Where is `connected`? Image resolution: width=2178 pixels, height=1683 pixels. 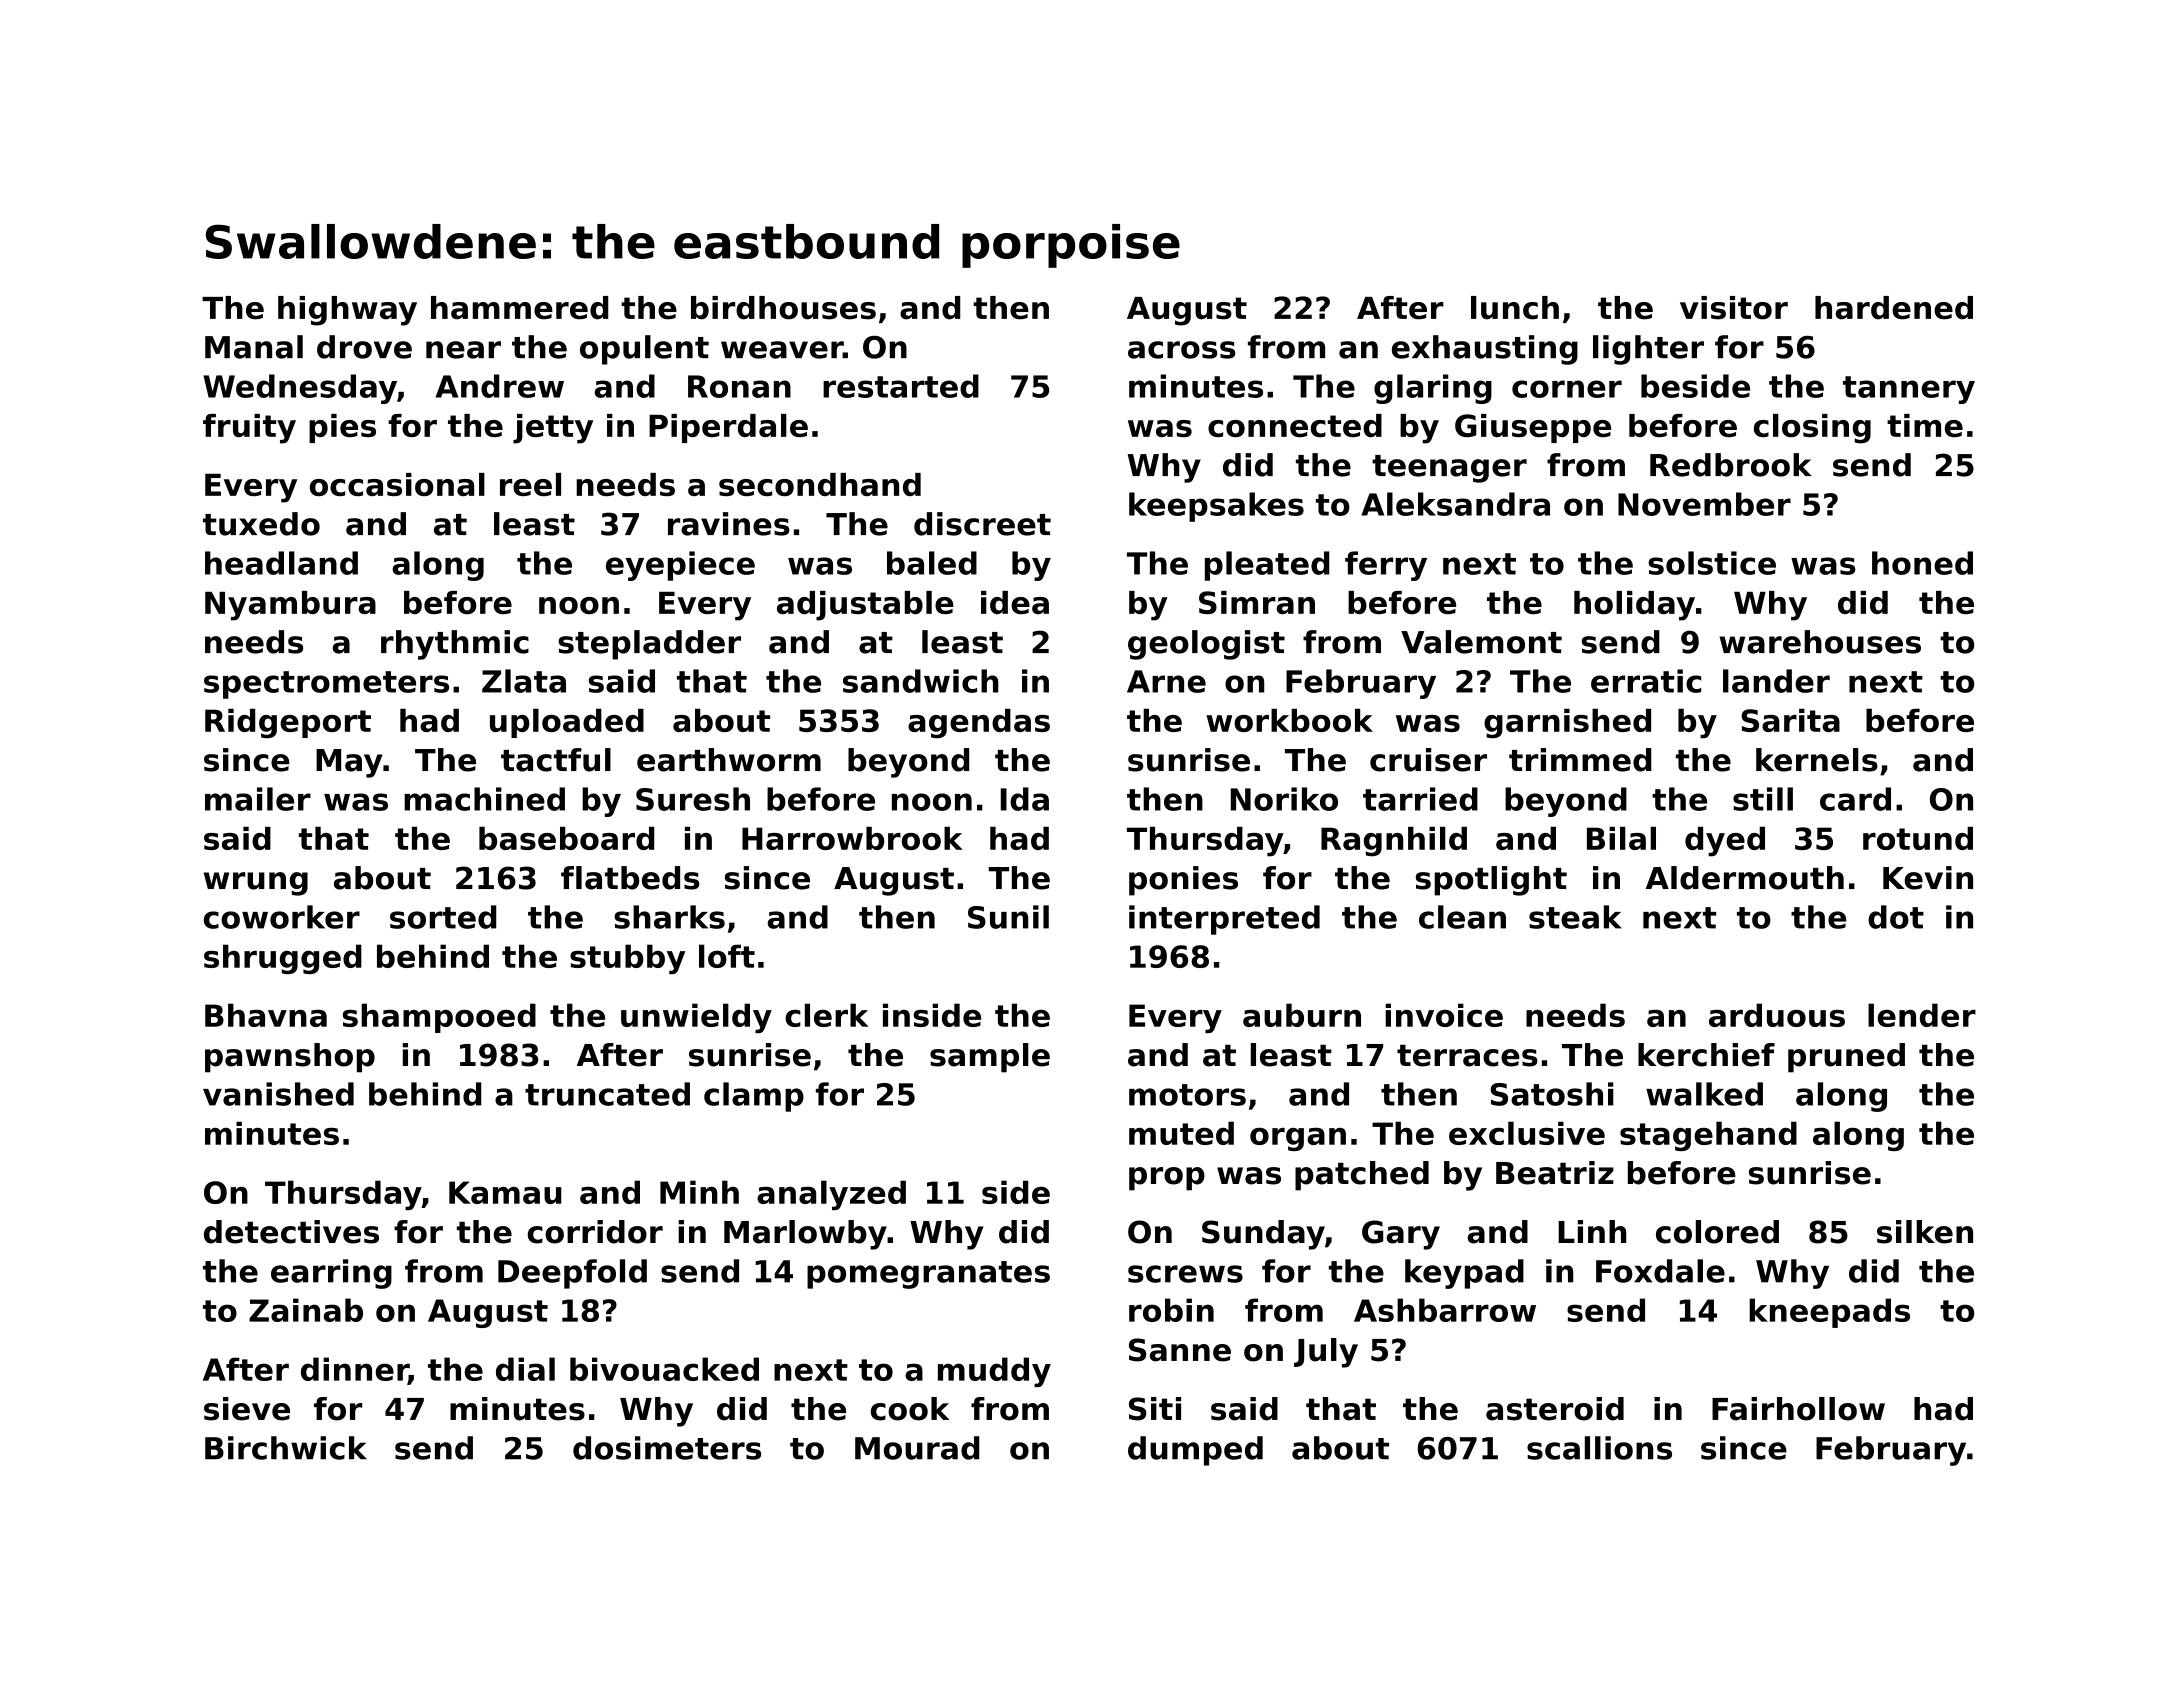
connected is located at coordinates (1295, 425).
